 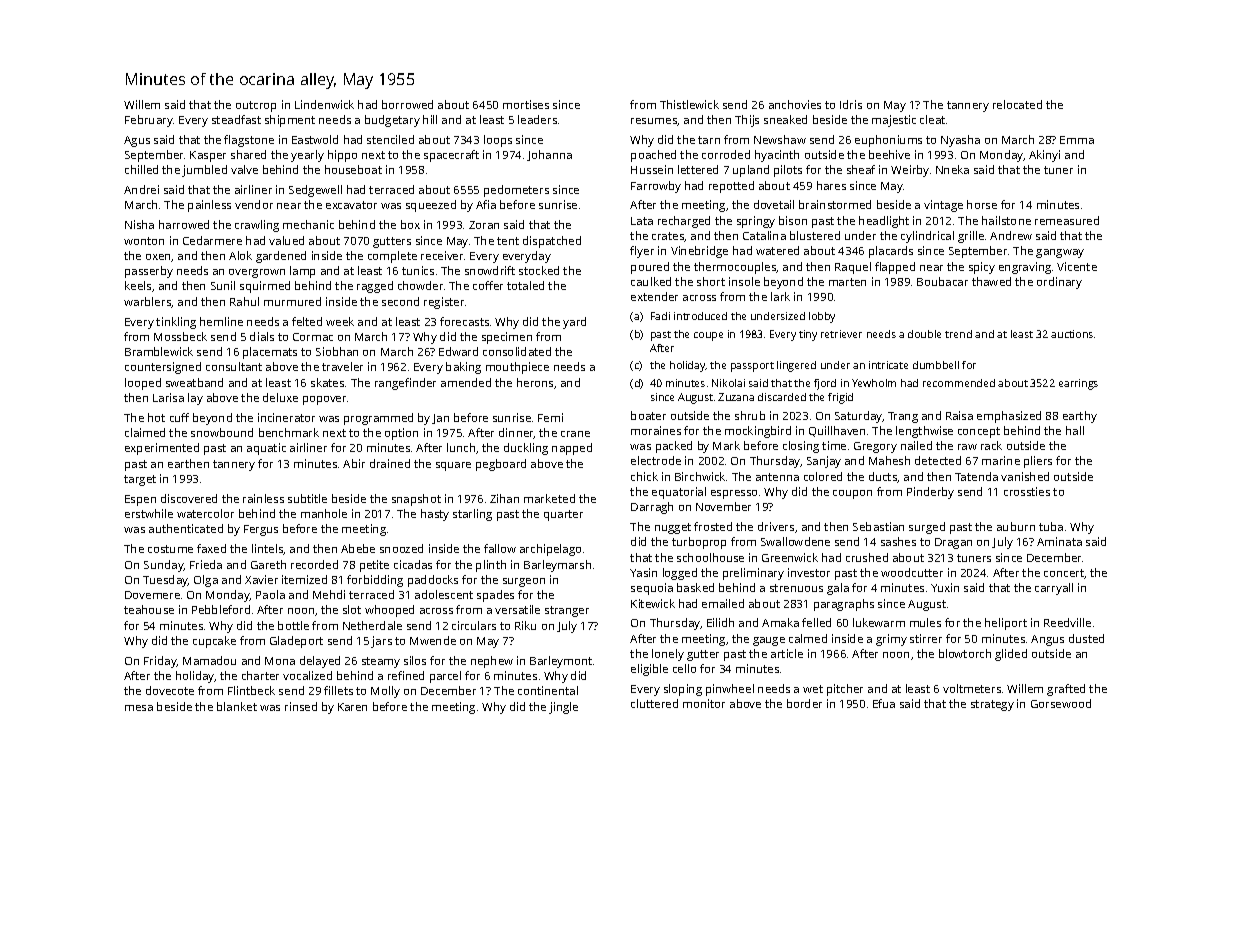 What do you see at coordinates (785, 119) in the screenshot?
I see `sneaked` at bounding box center [785, 119].
